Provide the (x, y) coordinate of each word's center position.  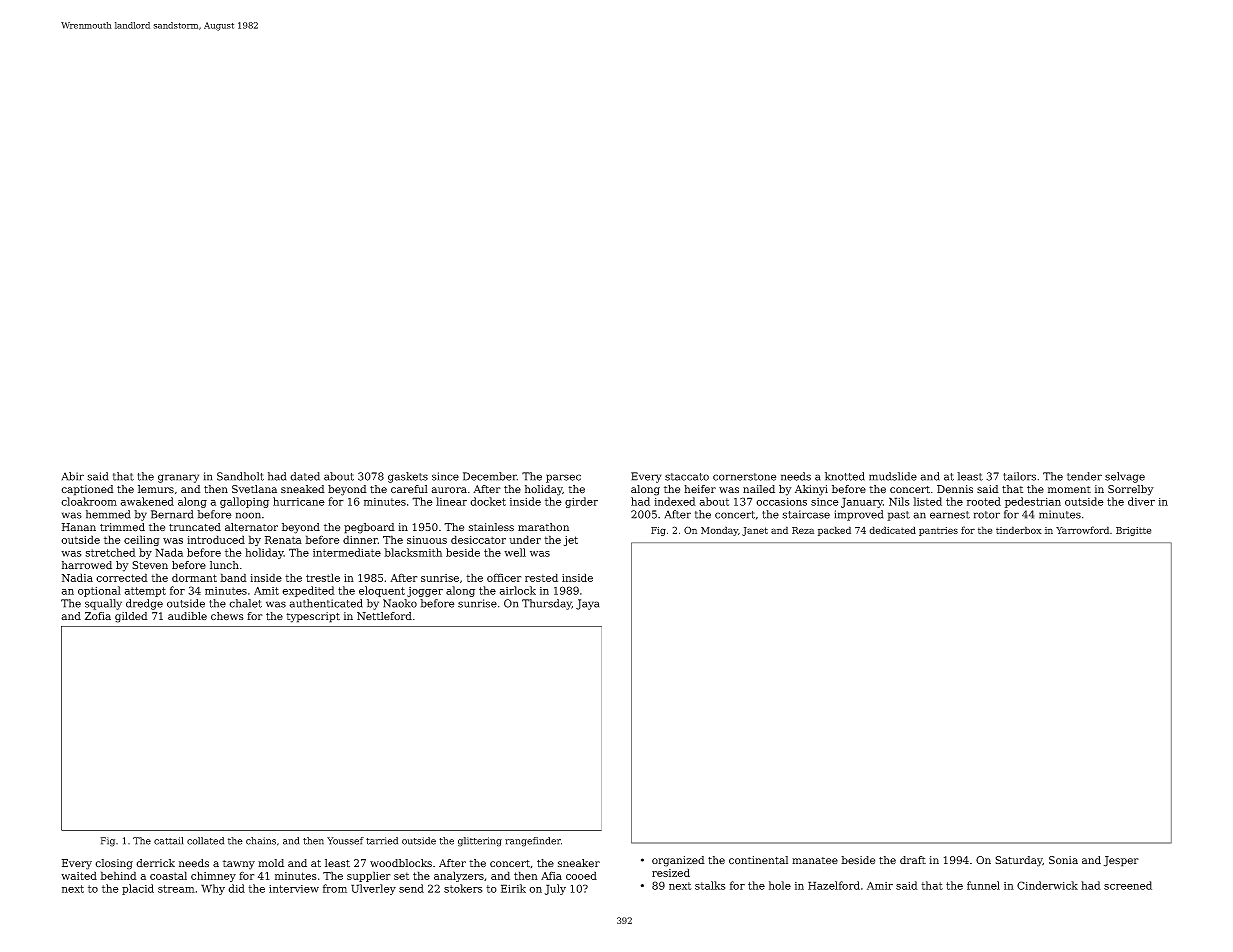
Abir (73, 476)
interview (294, 889)
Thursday (547, 604)
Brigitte (1133, 531)
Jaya (587, 604)
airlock (518, 590)
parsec (563, 478)
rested (541, 577)
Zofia (98, 616)
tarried (382, 841)
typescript (313, 617)
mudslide (893, 476)
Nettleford (384, 616)
